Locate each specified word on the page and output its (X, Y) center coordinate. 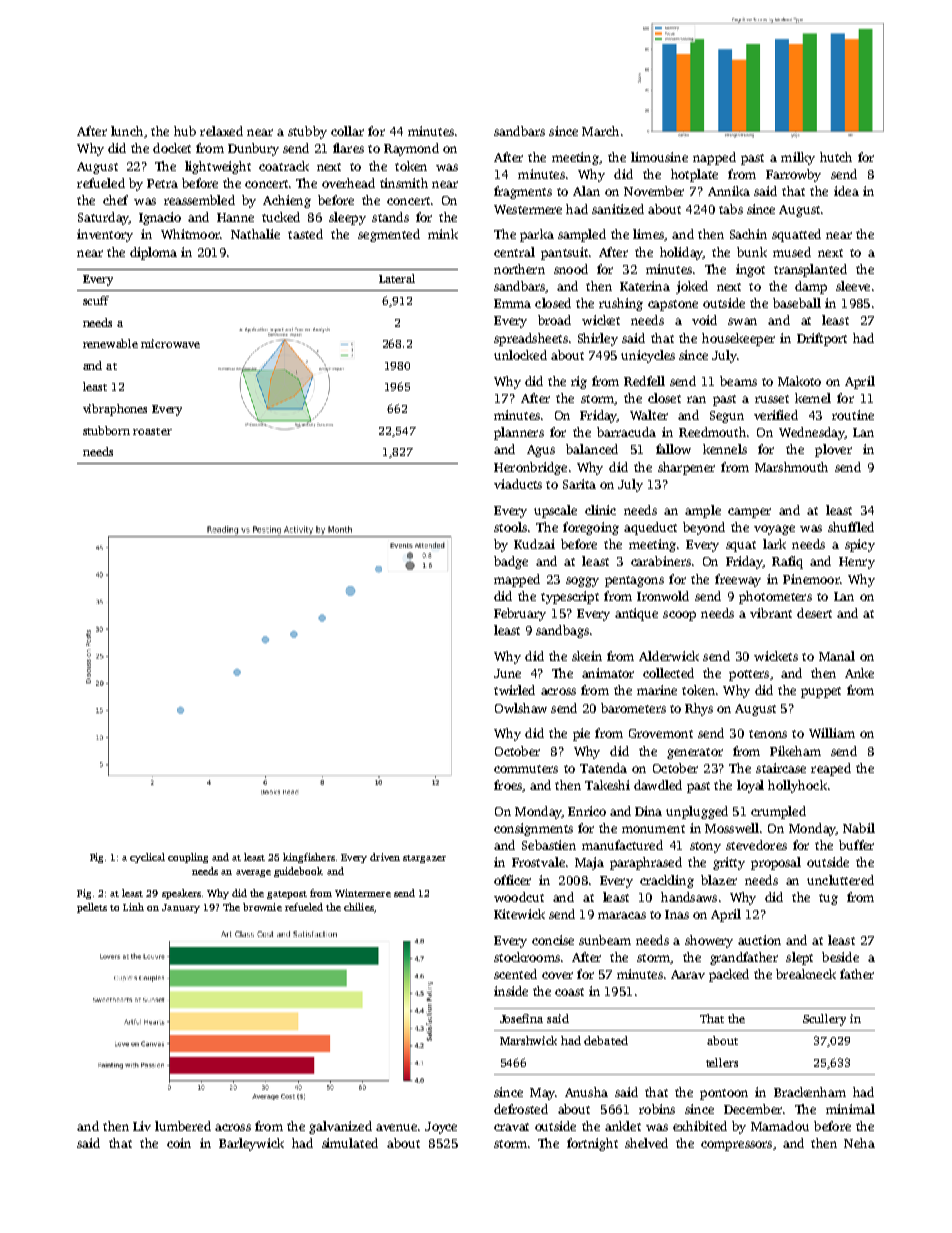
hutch (836, 157)
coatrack (284, 166)
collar (347, 131)
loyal (750, 786)
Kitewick (519, 914)
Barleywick (251, 1144)
